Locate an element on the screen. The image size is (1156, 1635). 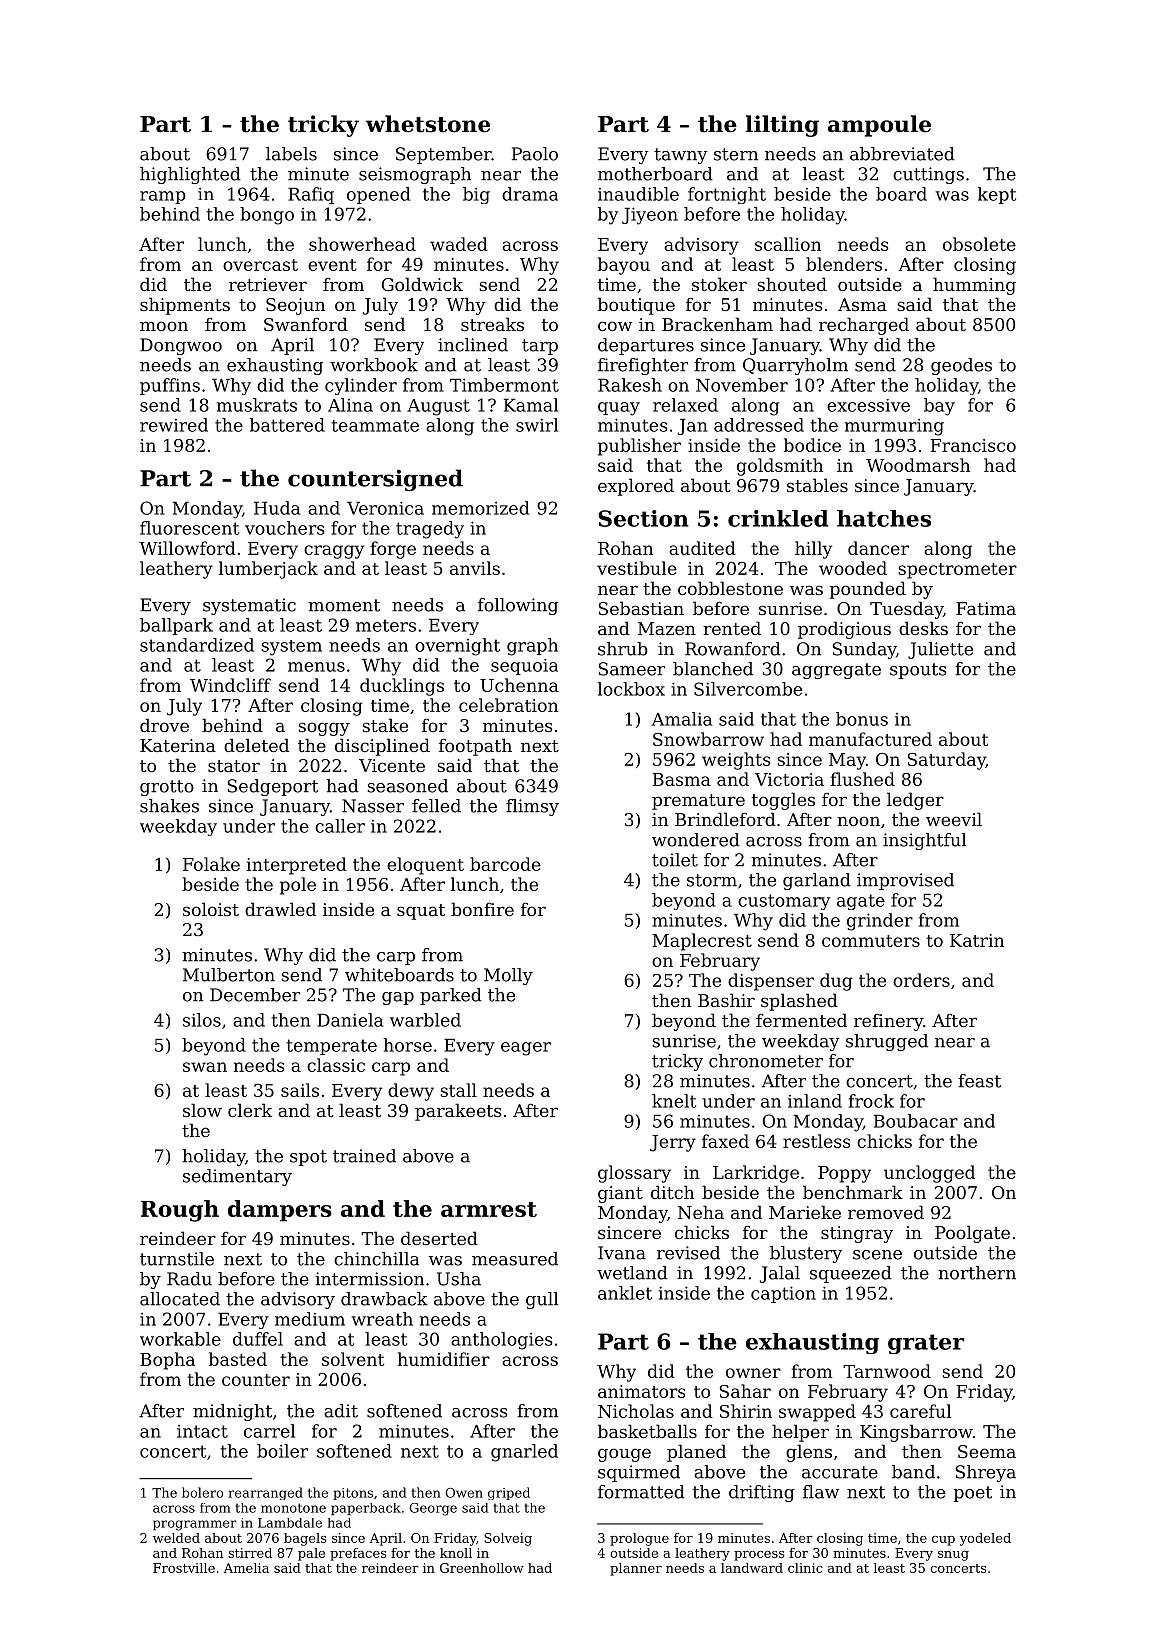
drama is located at coordinates (530, 194).
